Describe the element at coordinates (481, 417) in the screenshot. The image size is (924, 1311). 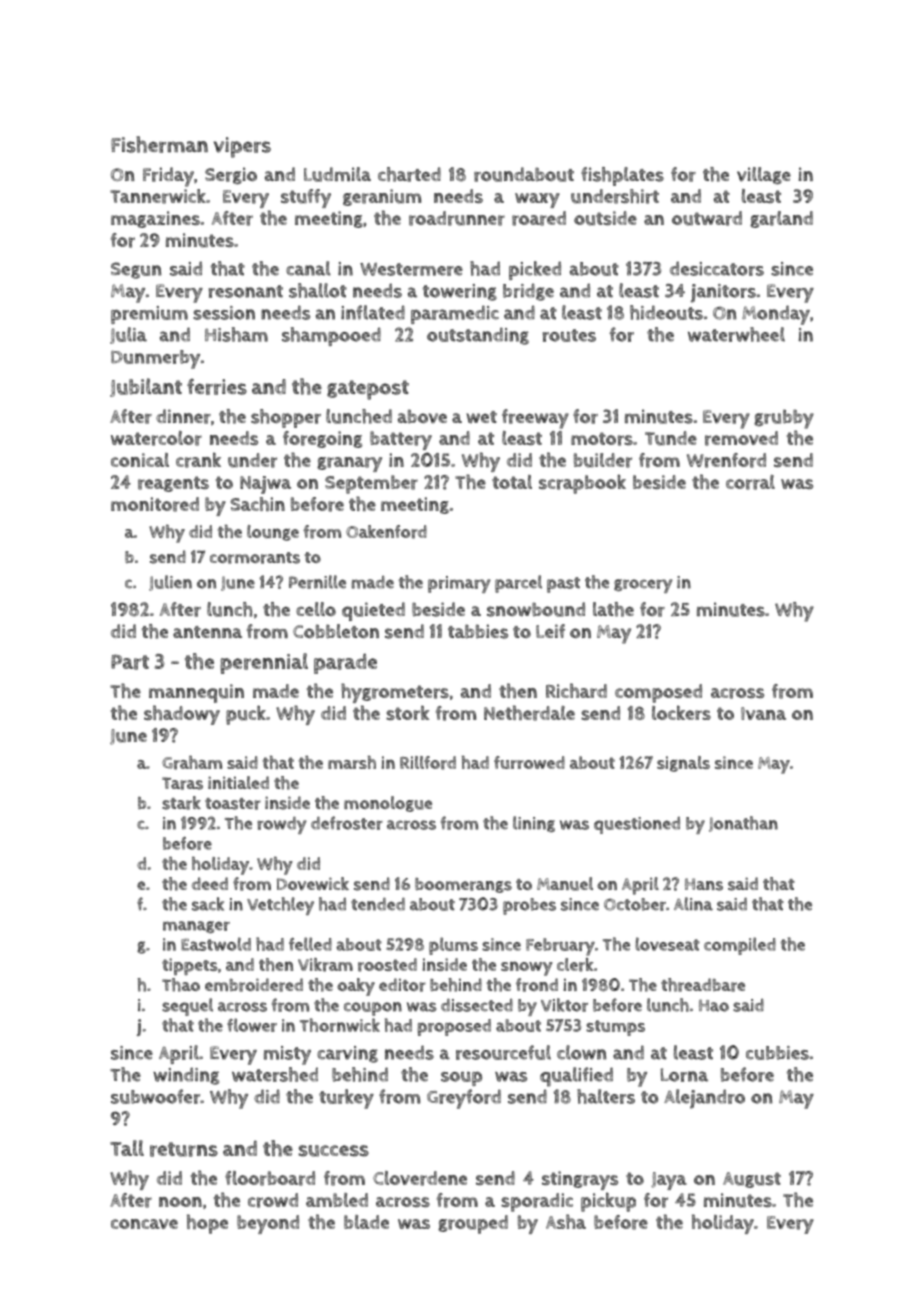
I see `wet` at that location.
